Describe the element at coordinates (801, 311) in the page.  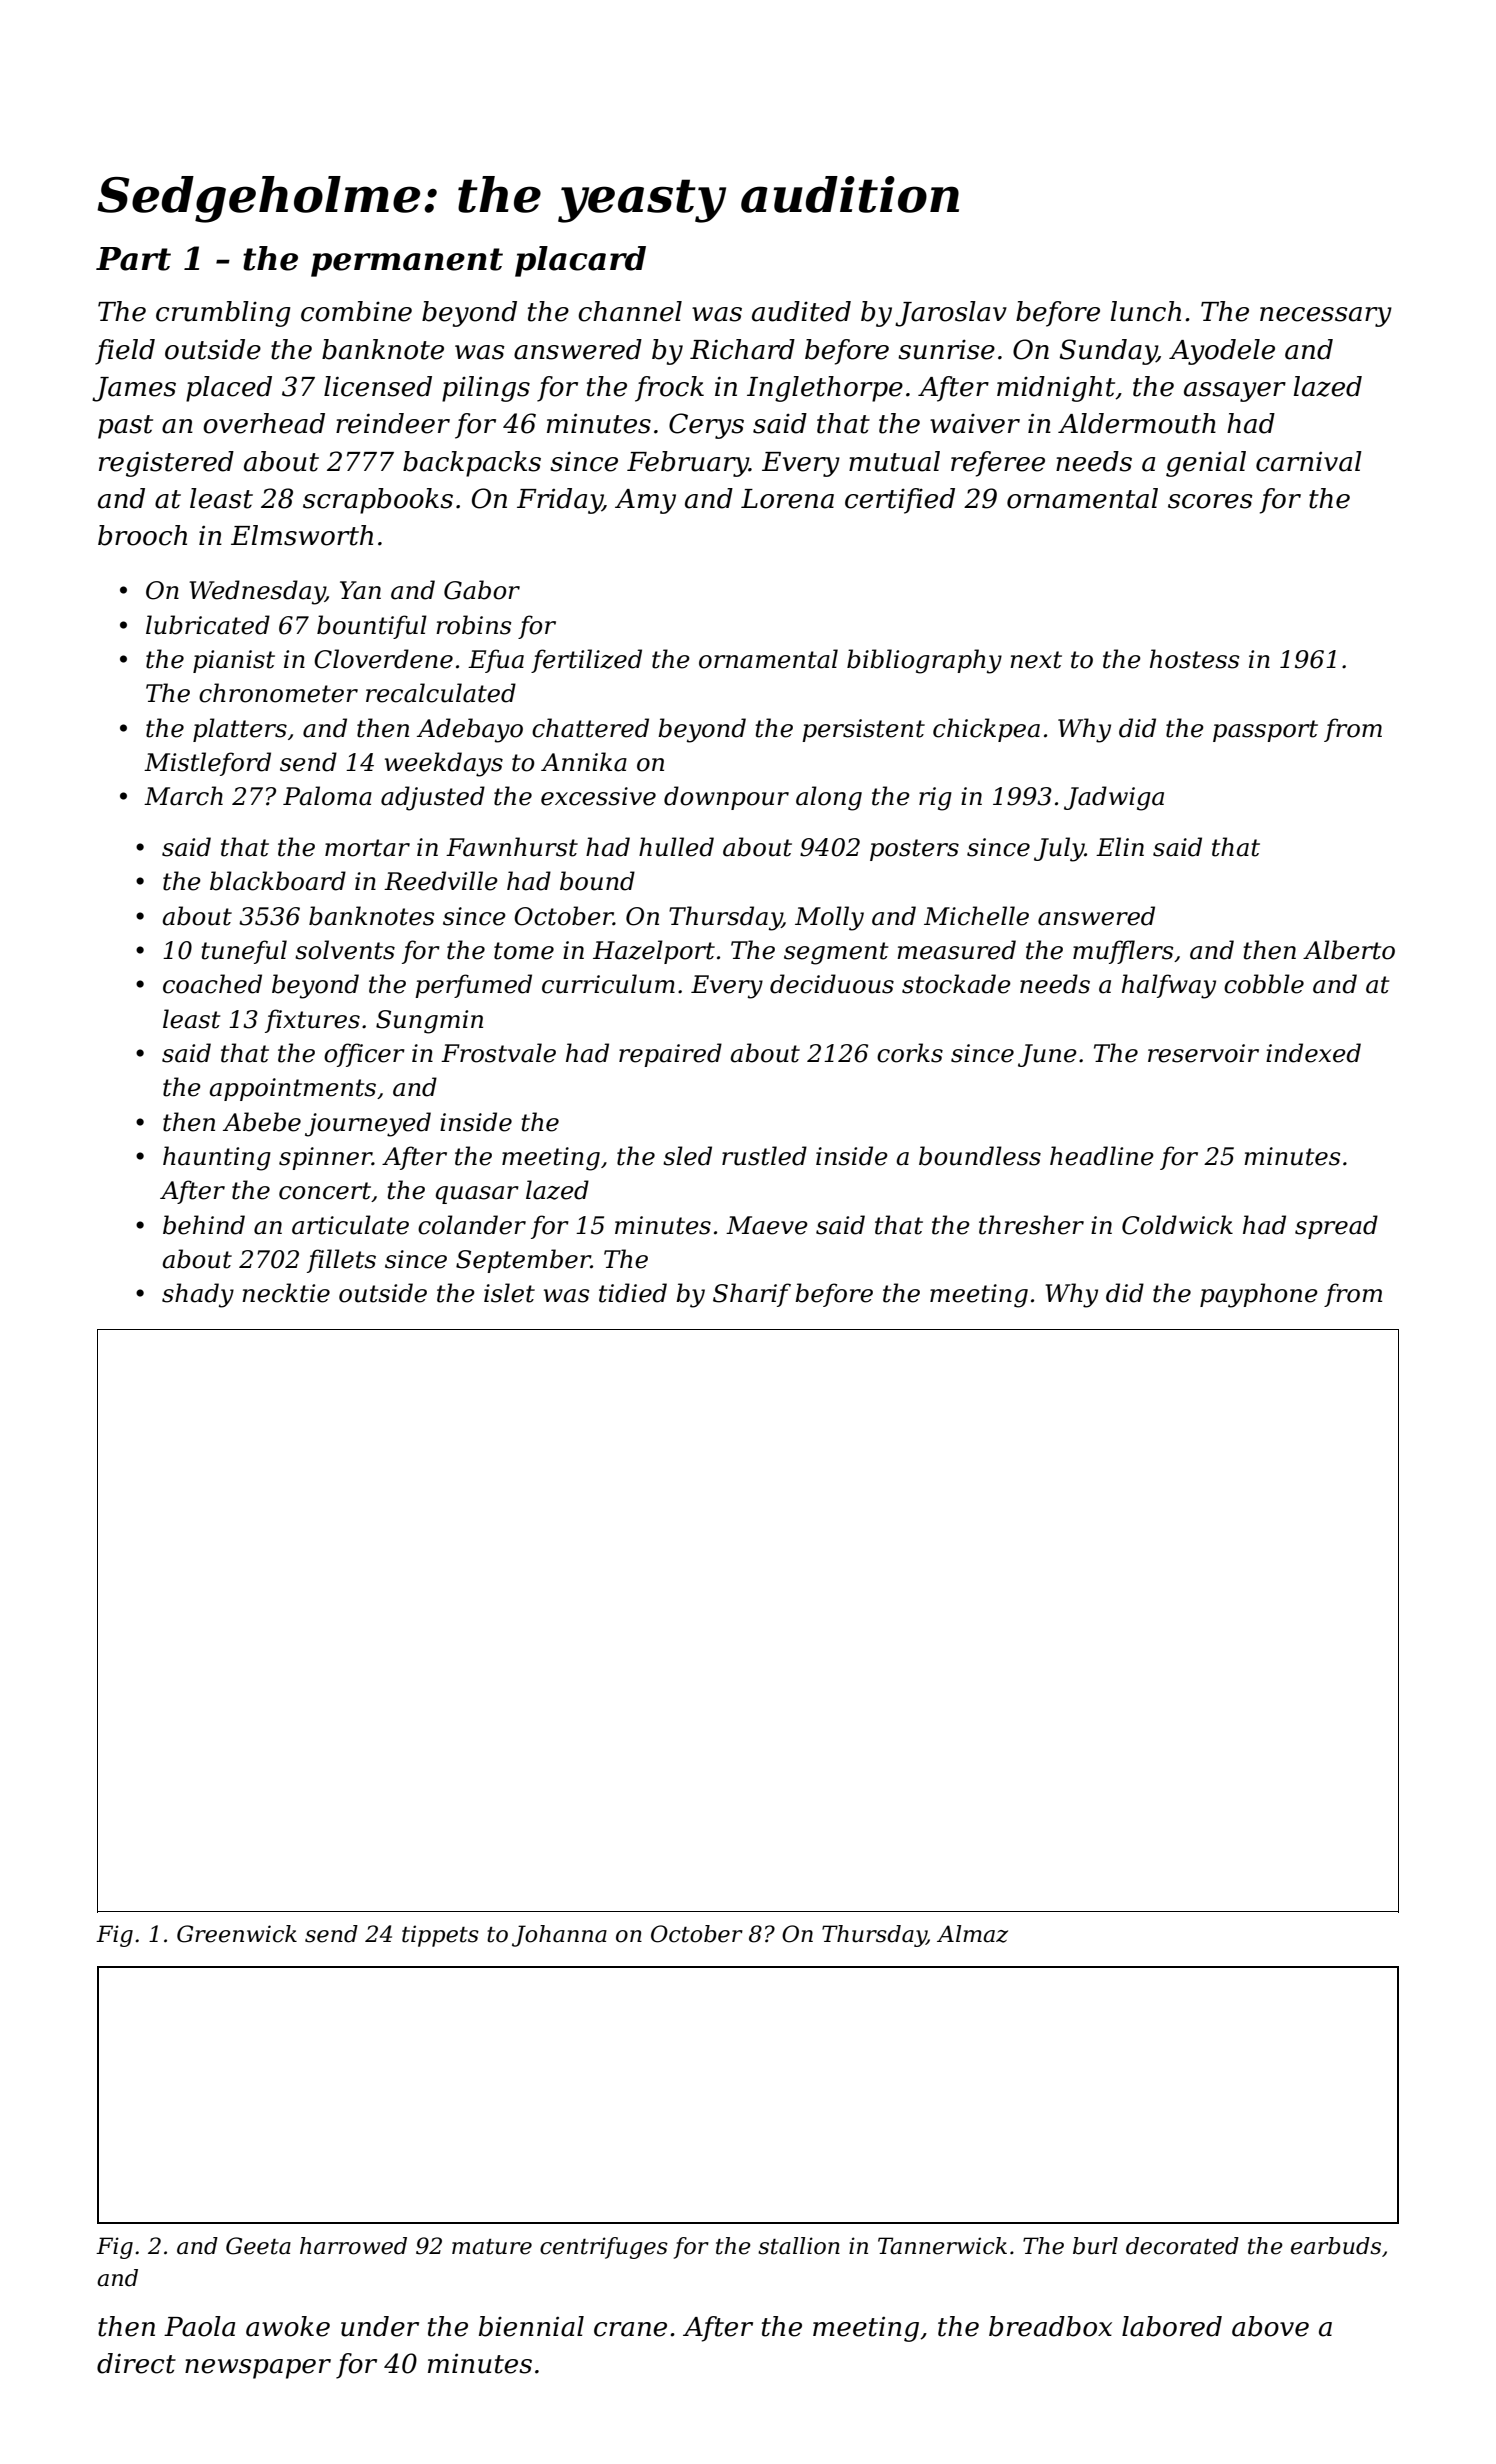
I see `audited` at that location.
